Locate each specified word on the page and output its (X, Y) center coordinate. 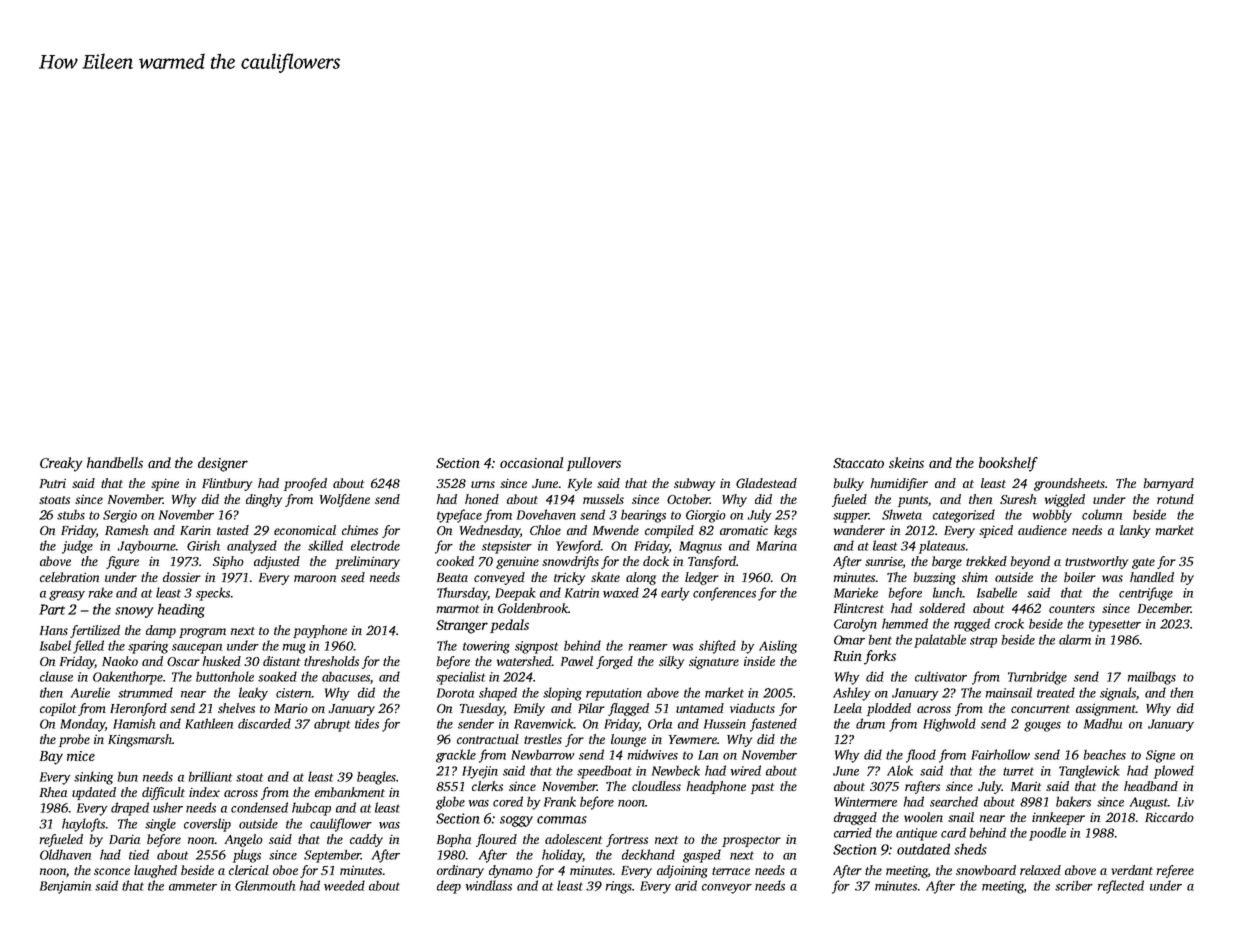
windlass (489, 885)
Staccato (858, 463)
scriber (1074, 885)
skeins (906, 462)
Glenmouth (265, 885)
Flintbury (227, 484)
